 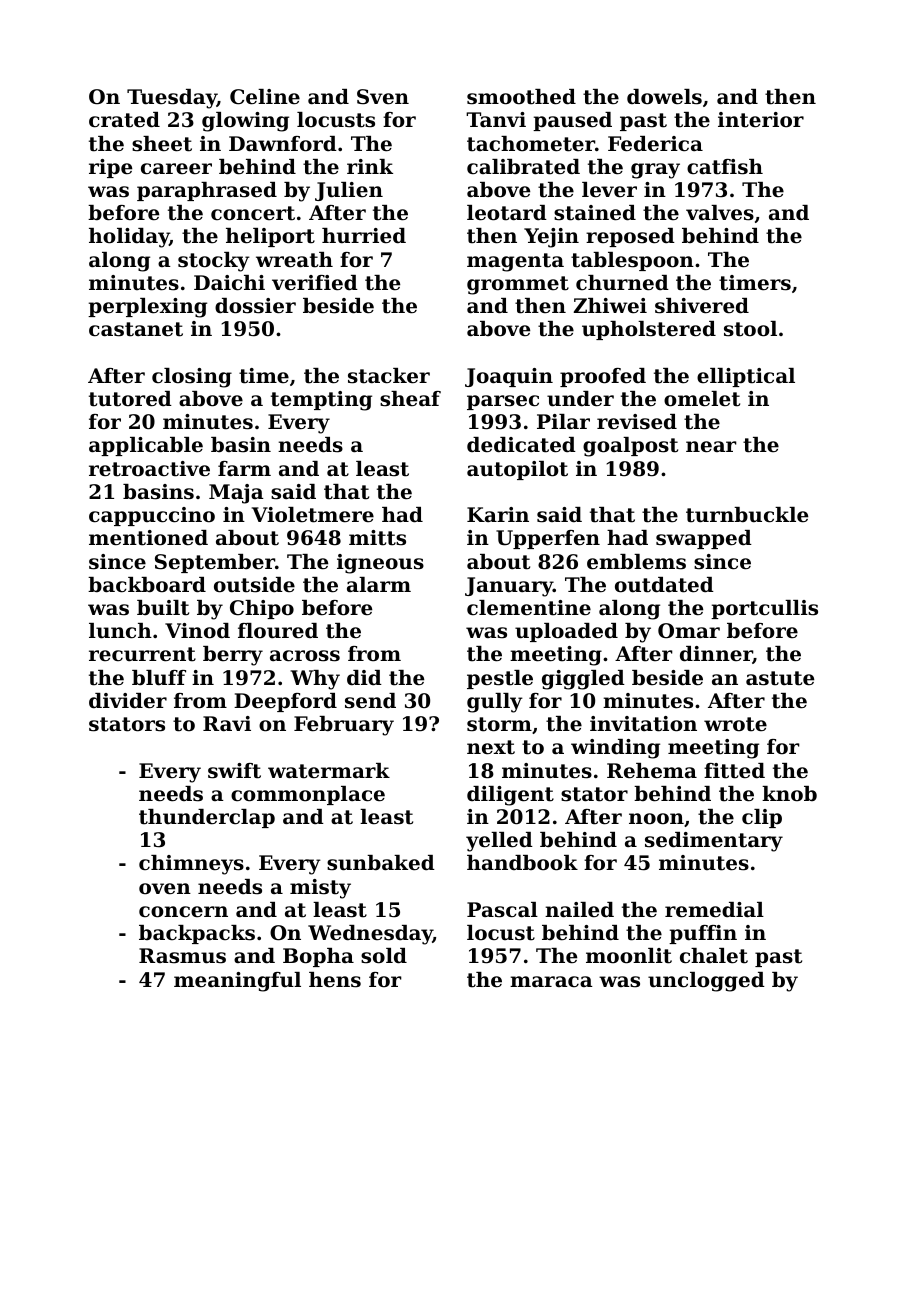 I want to click on dowels, so click(x=664, y=97).
